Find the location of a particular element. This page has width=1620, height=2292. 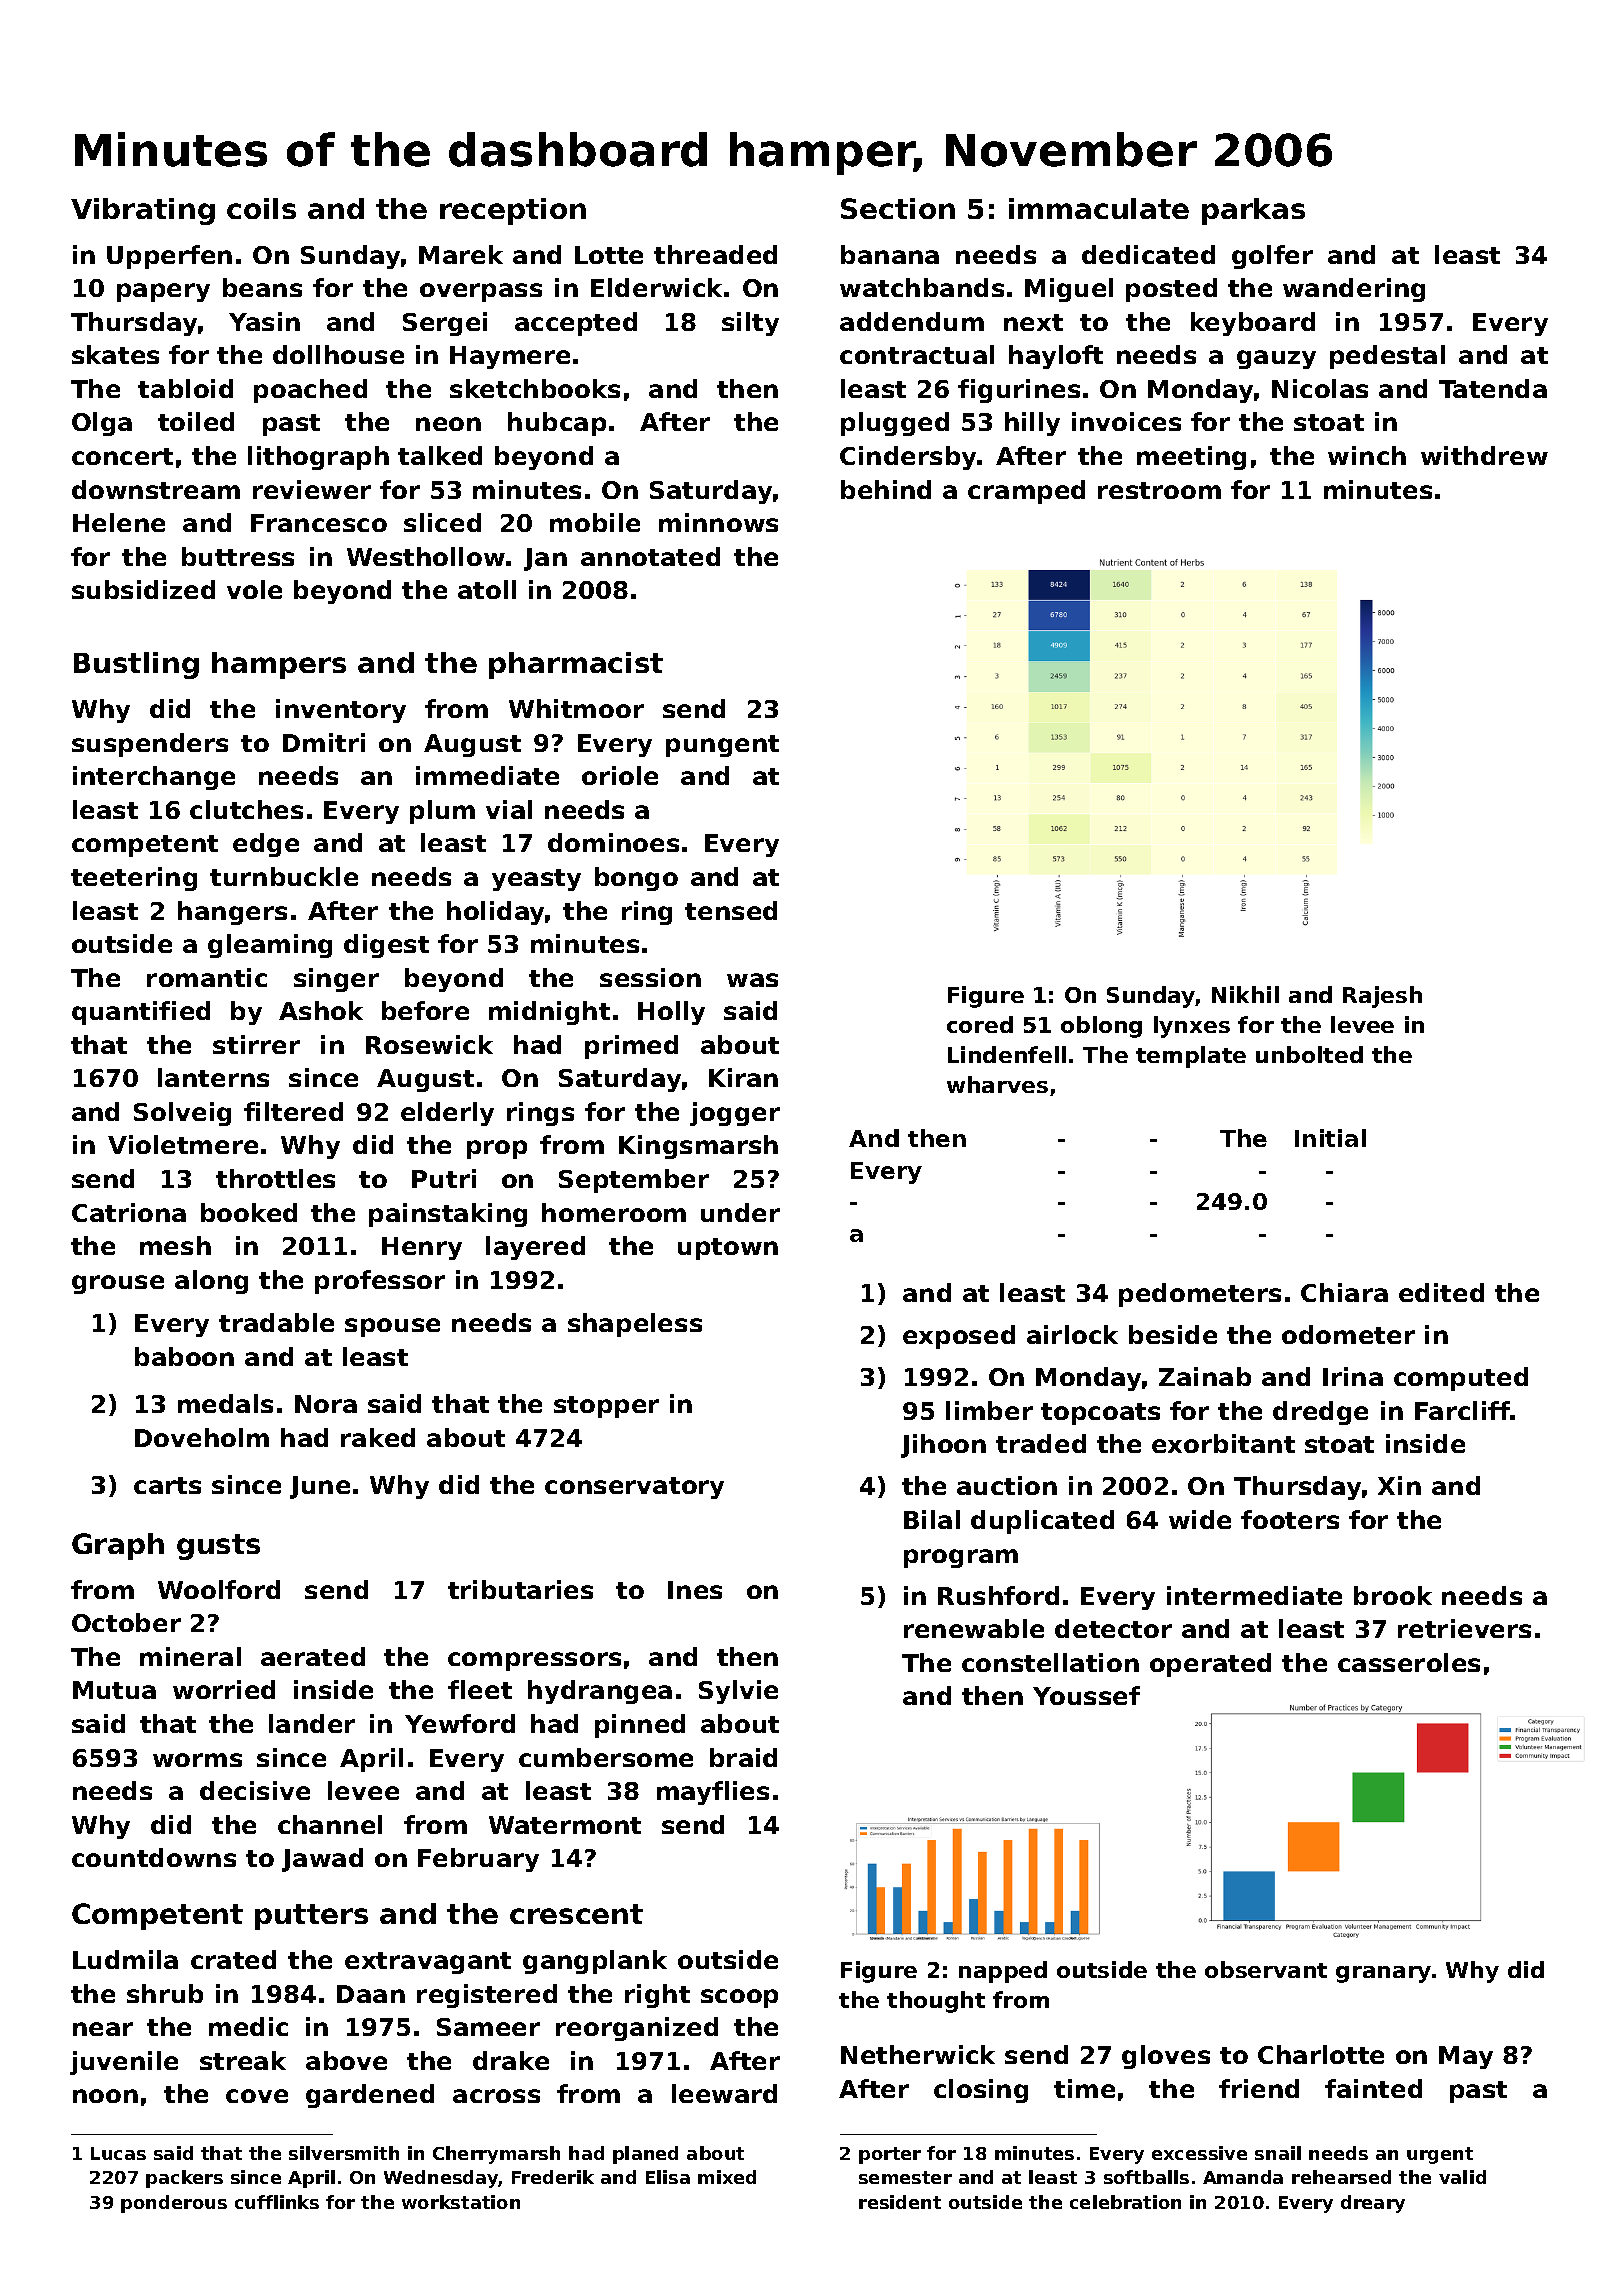

silty is located at coordinates (750, 324).
